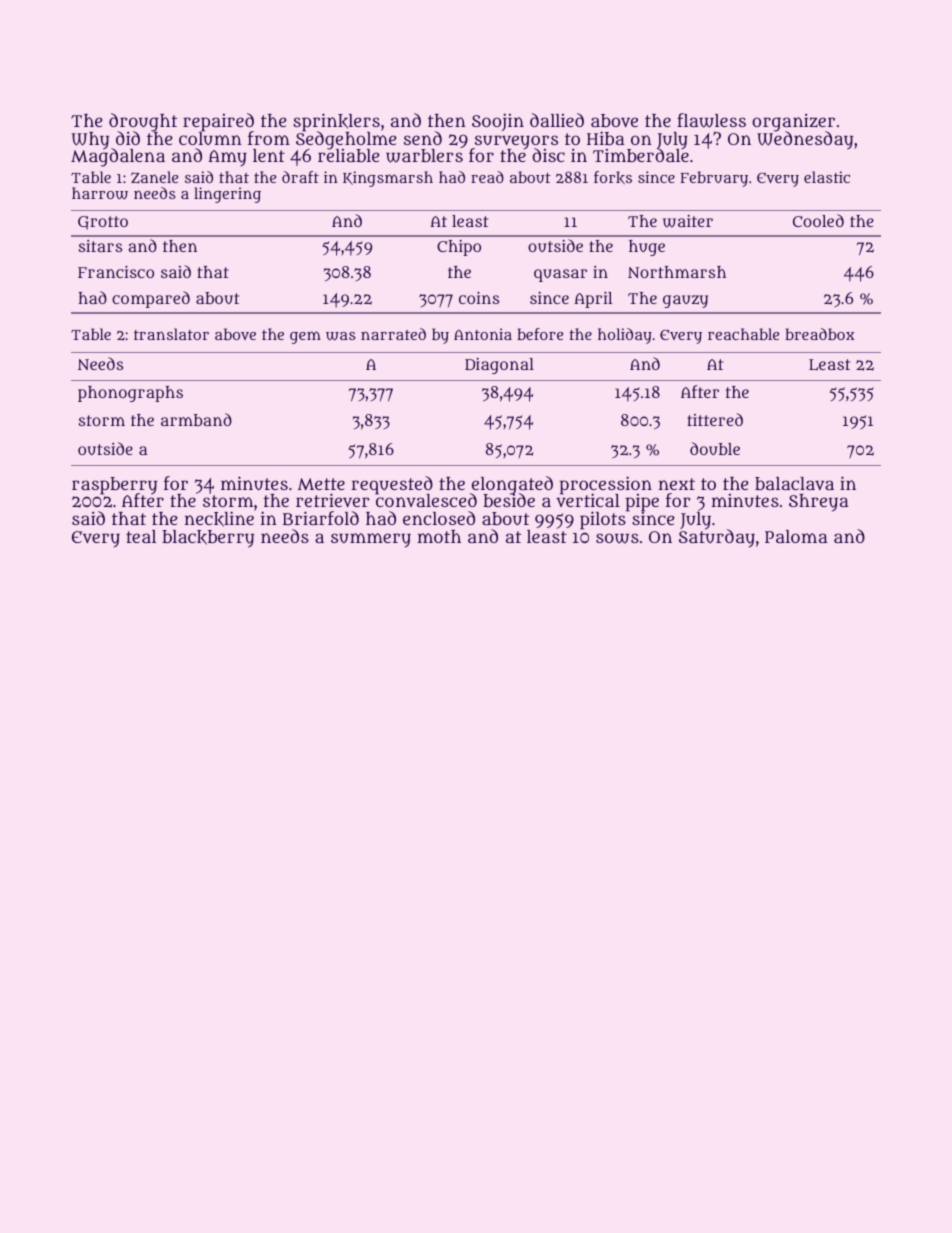 The height and width of the screenshot is (1233, 952). I want to click on Why, so click(92, 140).
